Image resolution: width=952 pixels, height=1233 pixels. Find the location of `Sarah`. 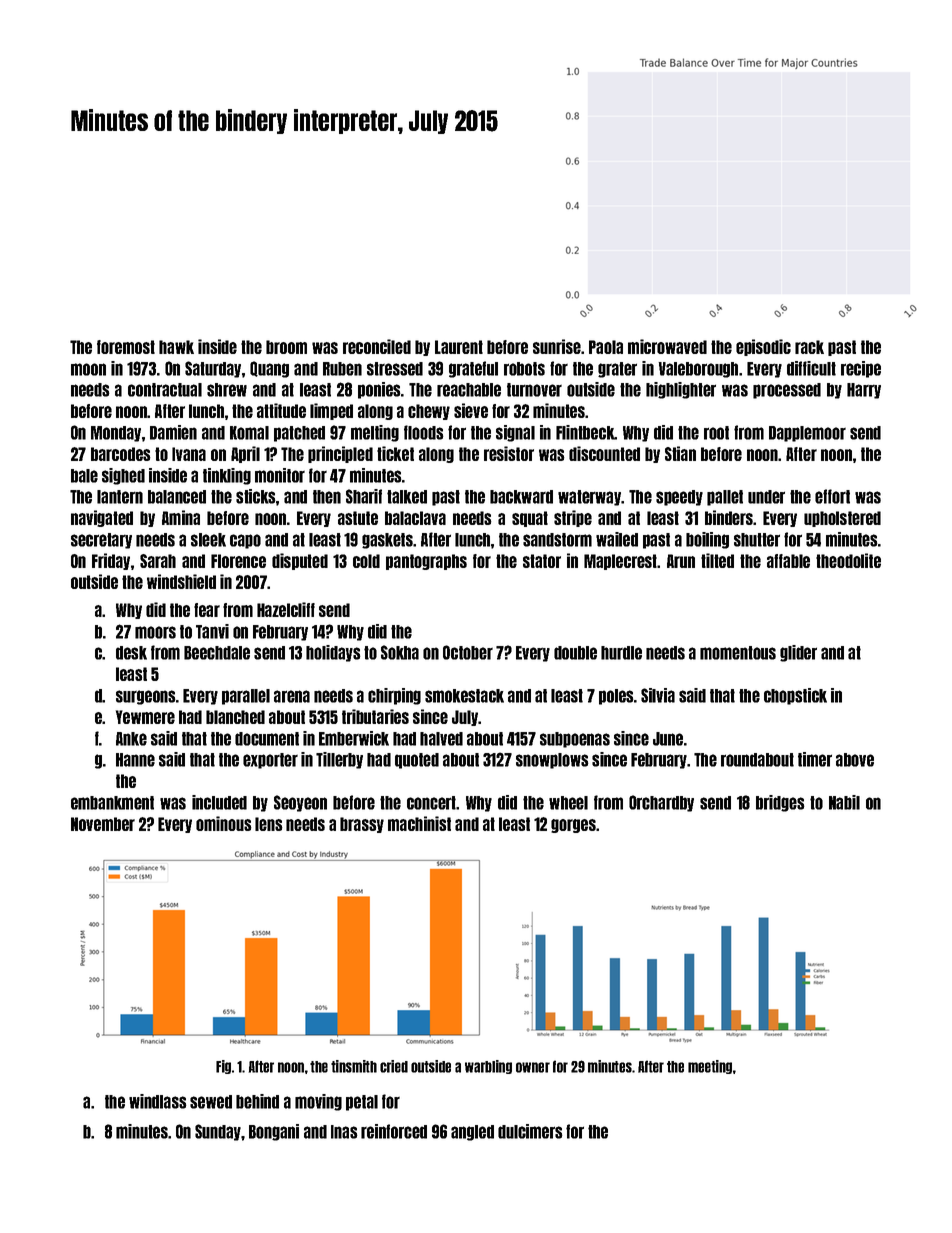

Sarah is located at coordinates (158, 561).
